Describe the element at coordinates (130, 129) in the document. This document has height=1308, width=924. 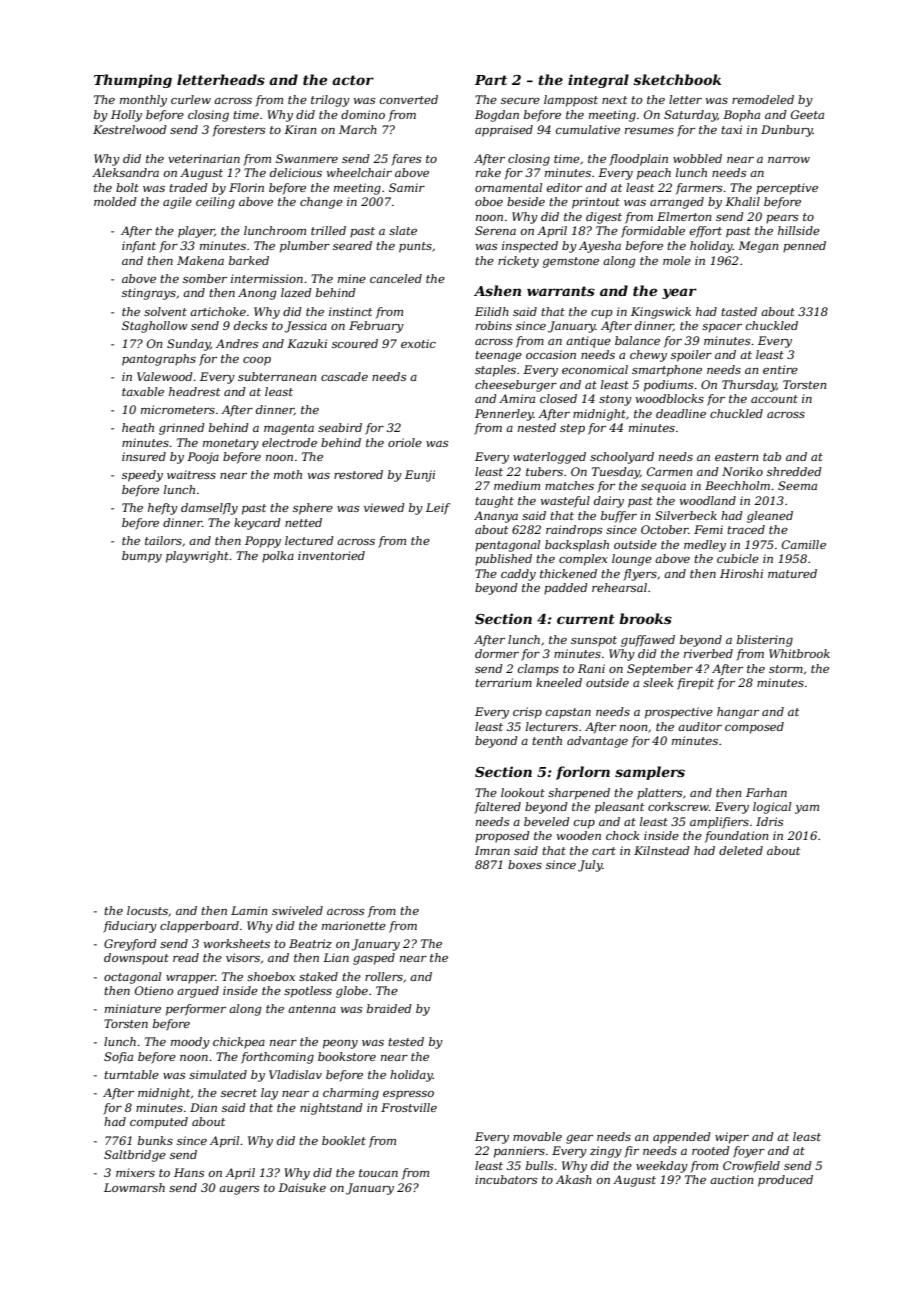
I see `Kestrelwood` at that location.
